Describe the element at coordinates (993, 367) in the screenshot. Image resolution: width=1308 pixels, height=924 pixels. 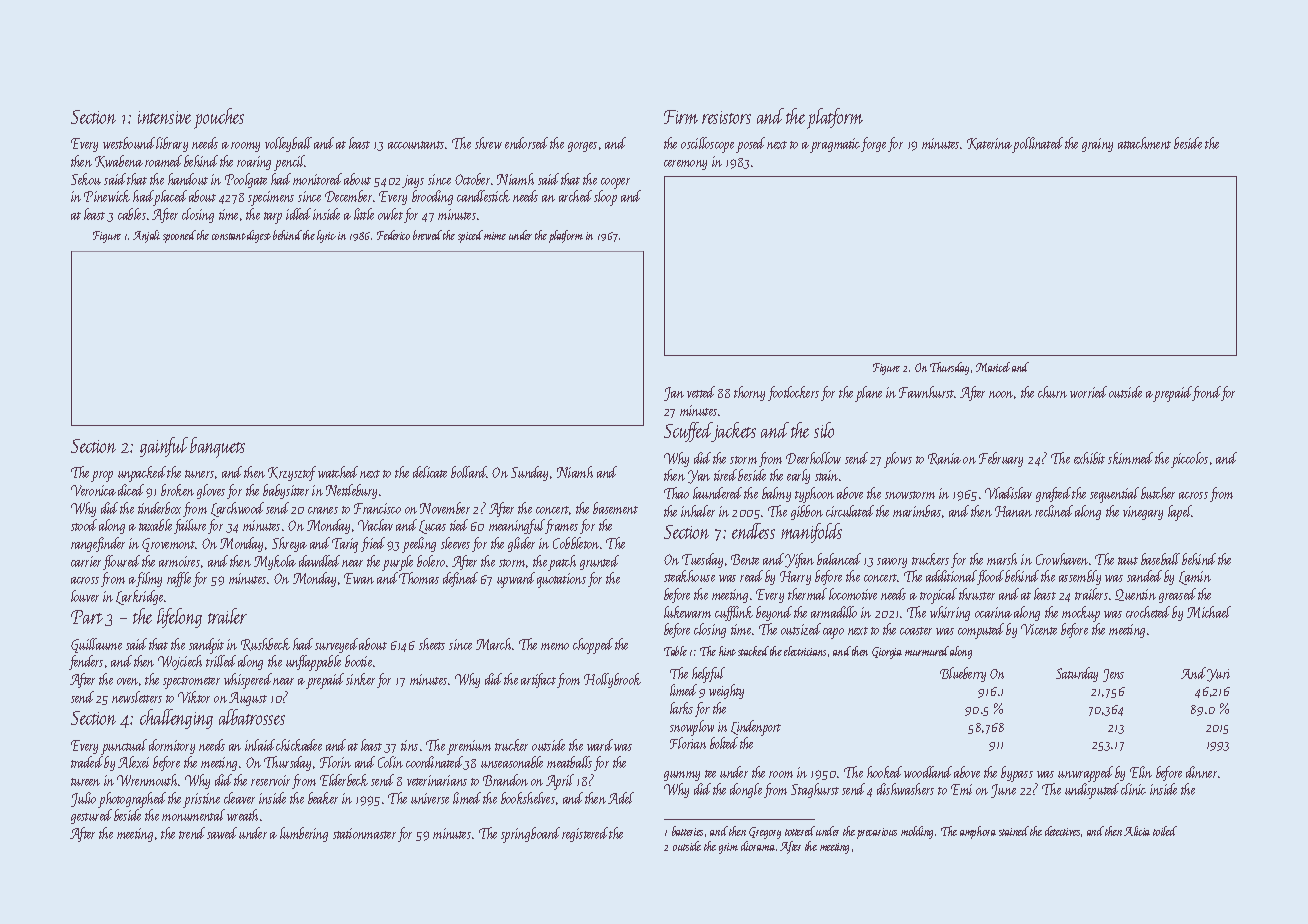
I see `Maricel` at that location.
